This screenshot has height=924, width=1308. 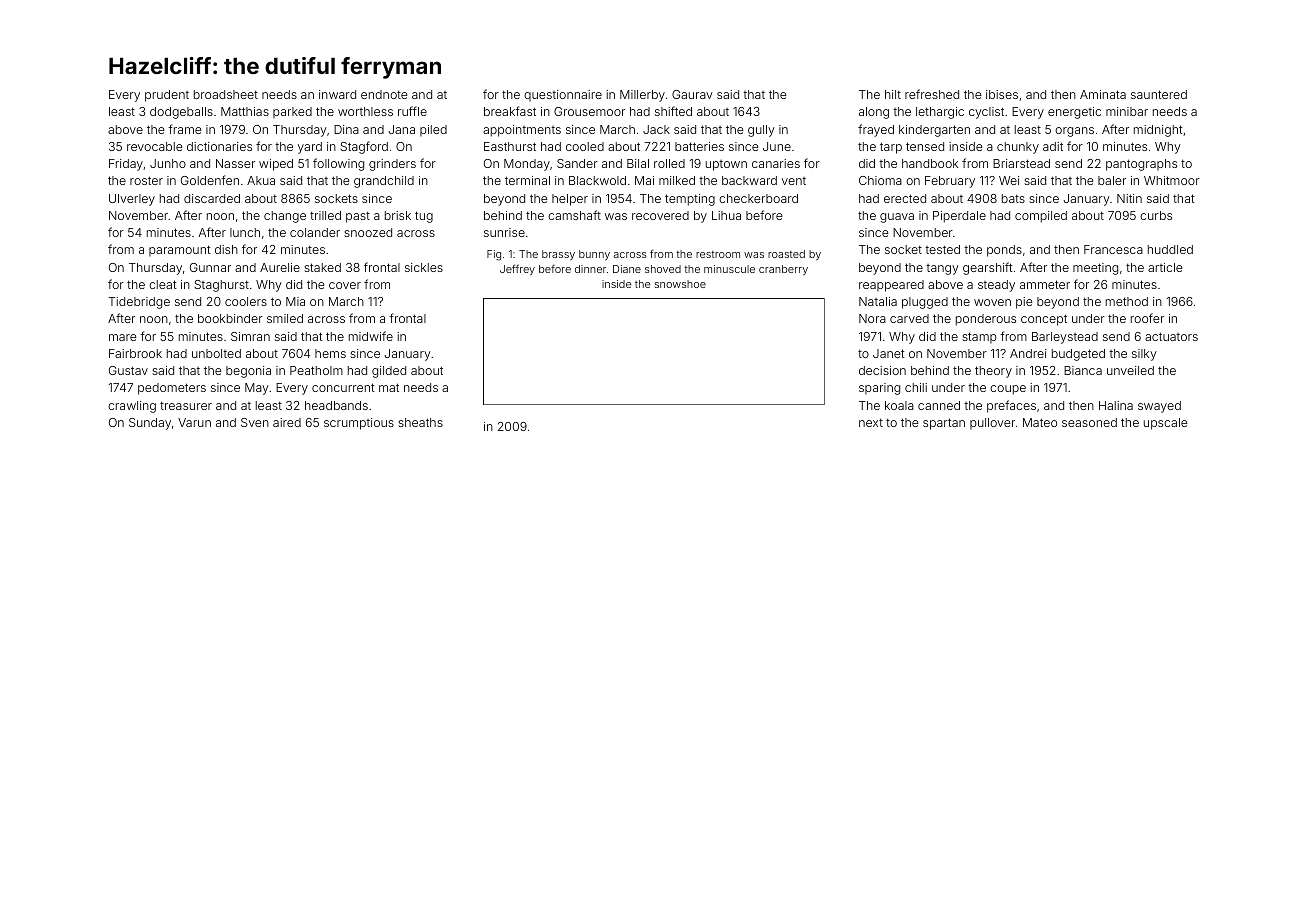 What do you see at coordinates (942, 249) in the screenshot?
I see `tested` at bounding box center [942, 249].
